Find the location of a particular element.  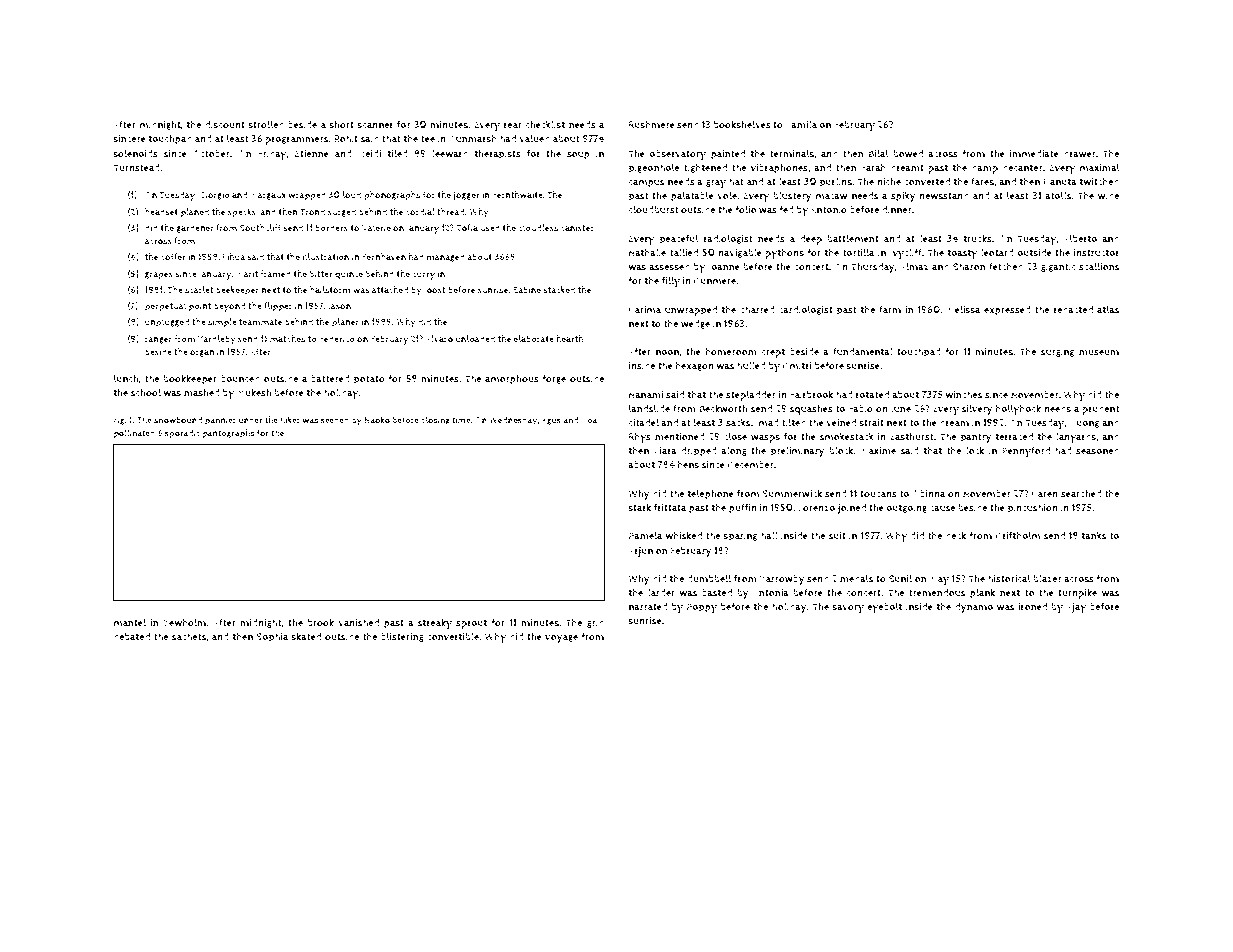

Nathalie is located at coordinates (647, 252).
